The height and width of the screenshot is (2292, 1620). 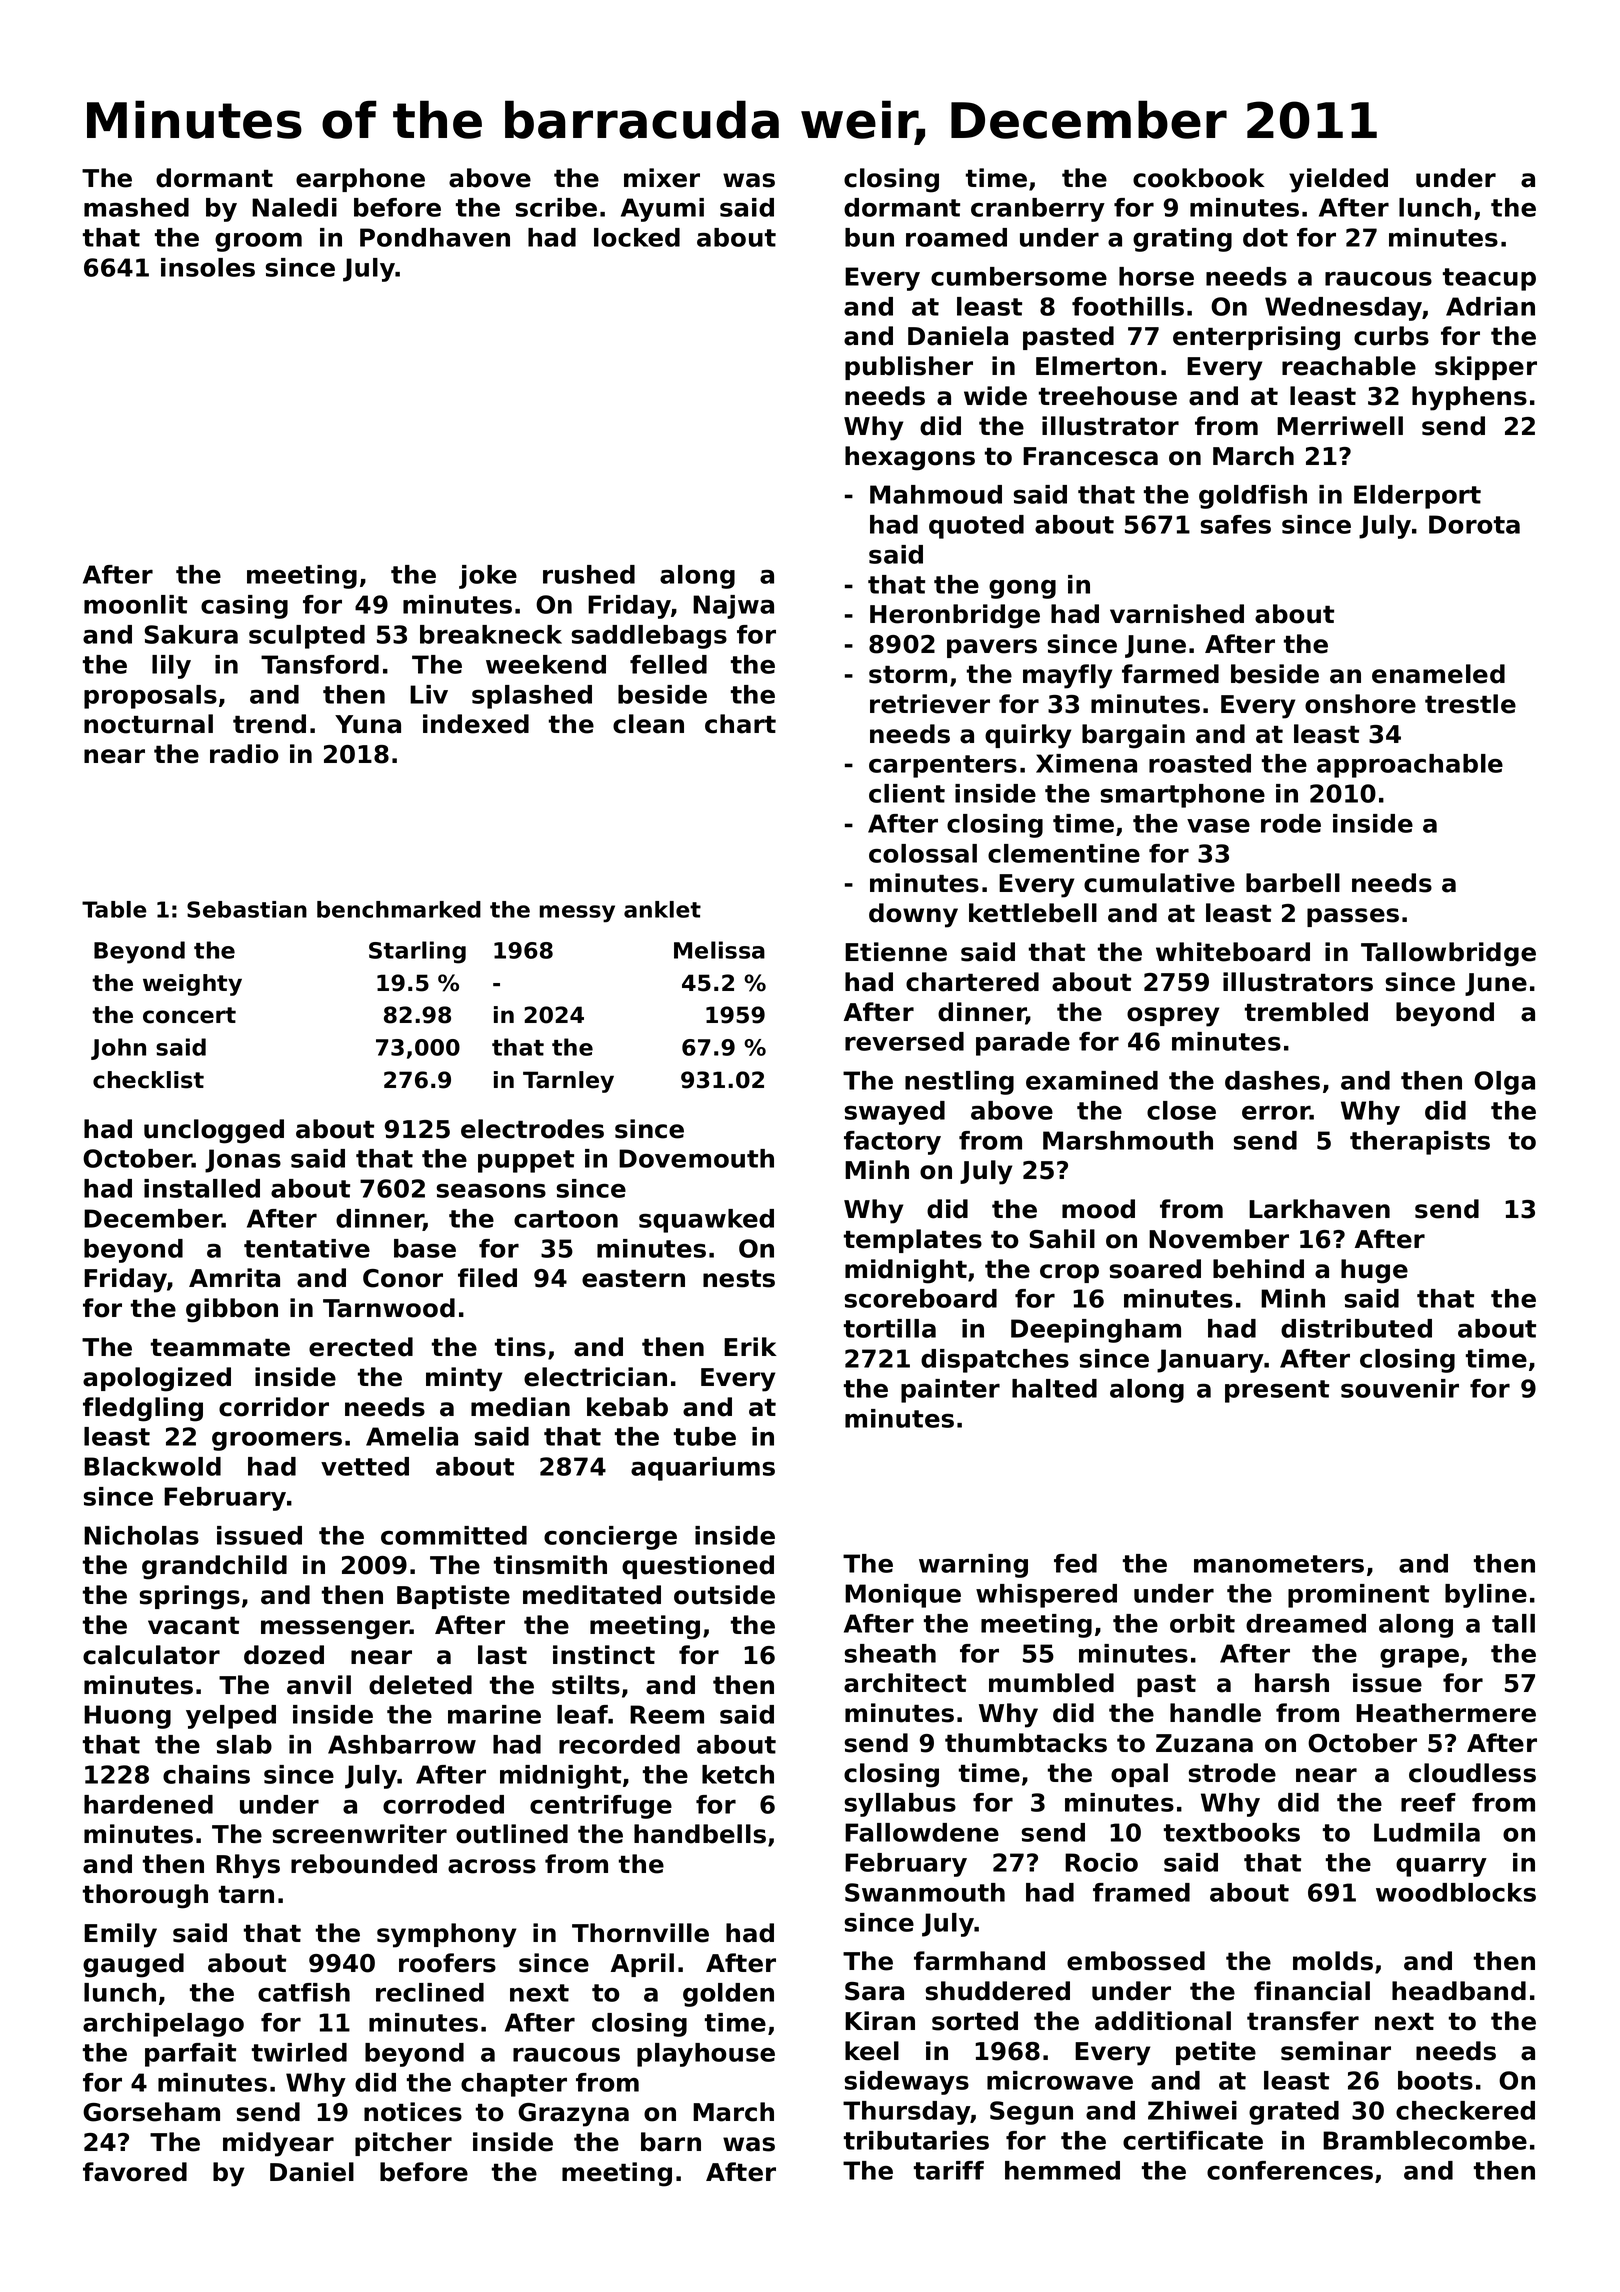 I want to click on Ayumi, so click(x=662, y=210).
